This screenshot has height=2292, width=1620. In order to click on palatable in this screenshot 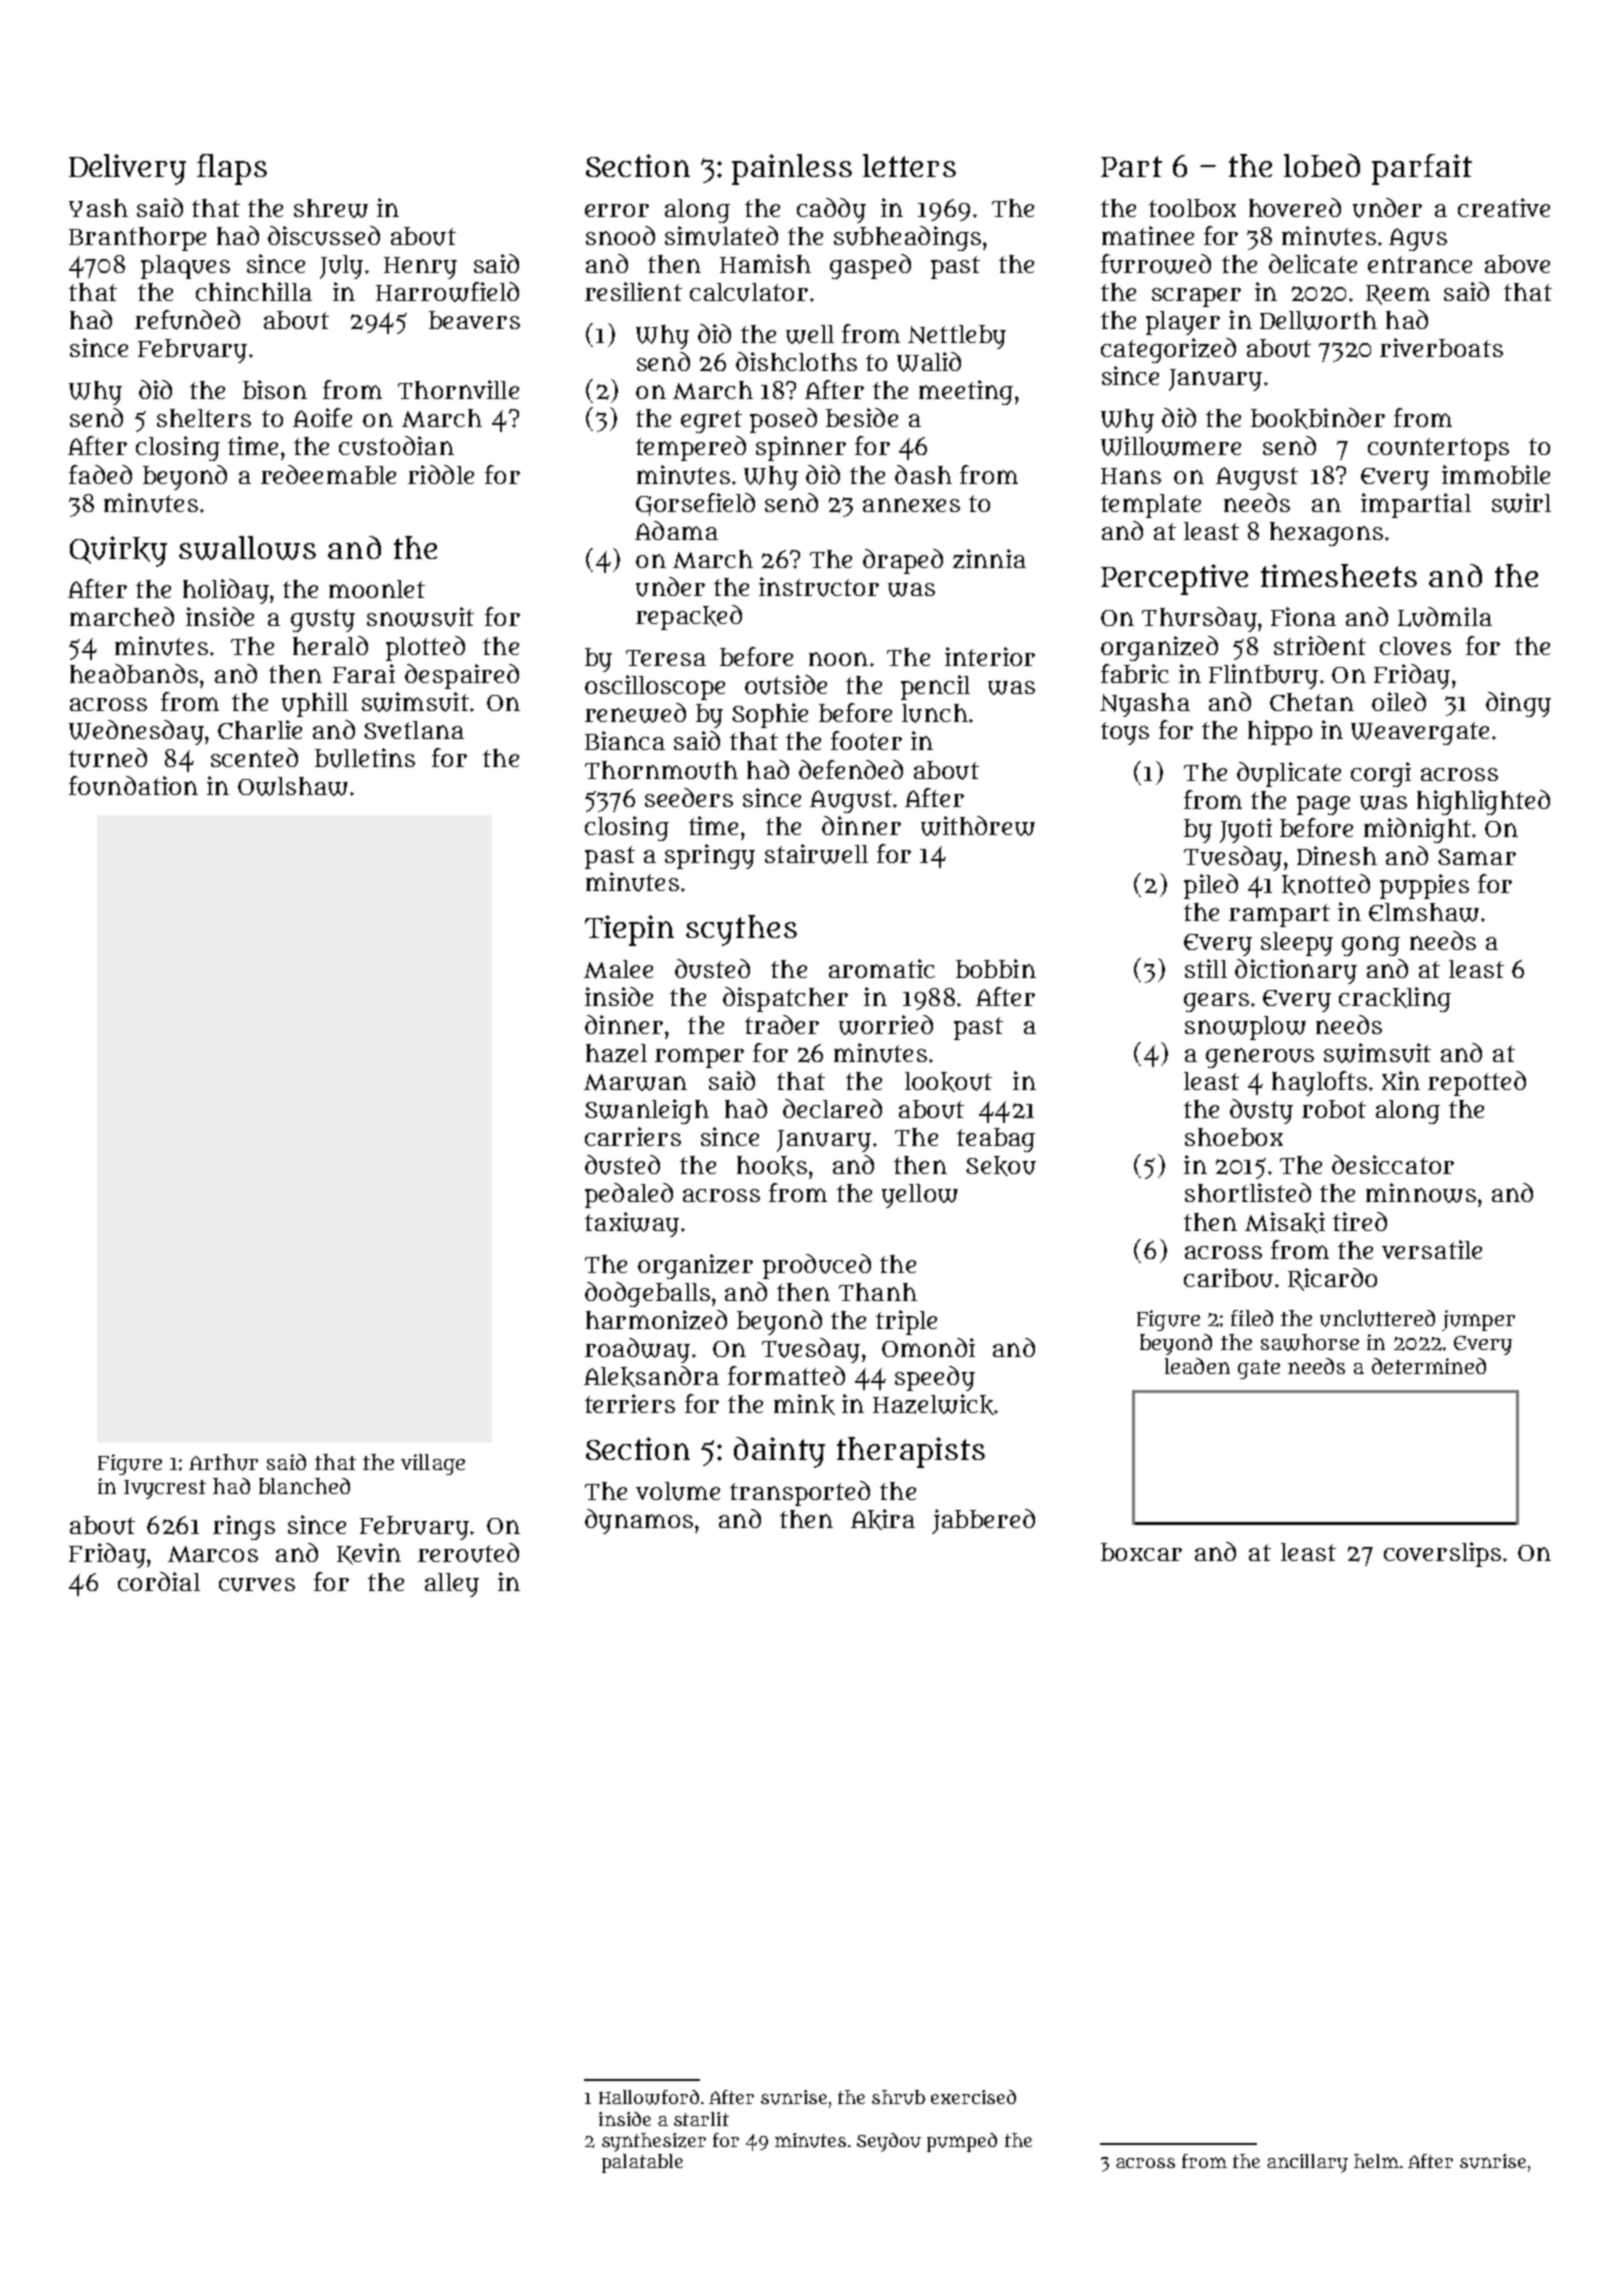, I will do `click(642, 2163)`.
